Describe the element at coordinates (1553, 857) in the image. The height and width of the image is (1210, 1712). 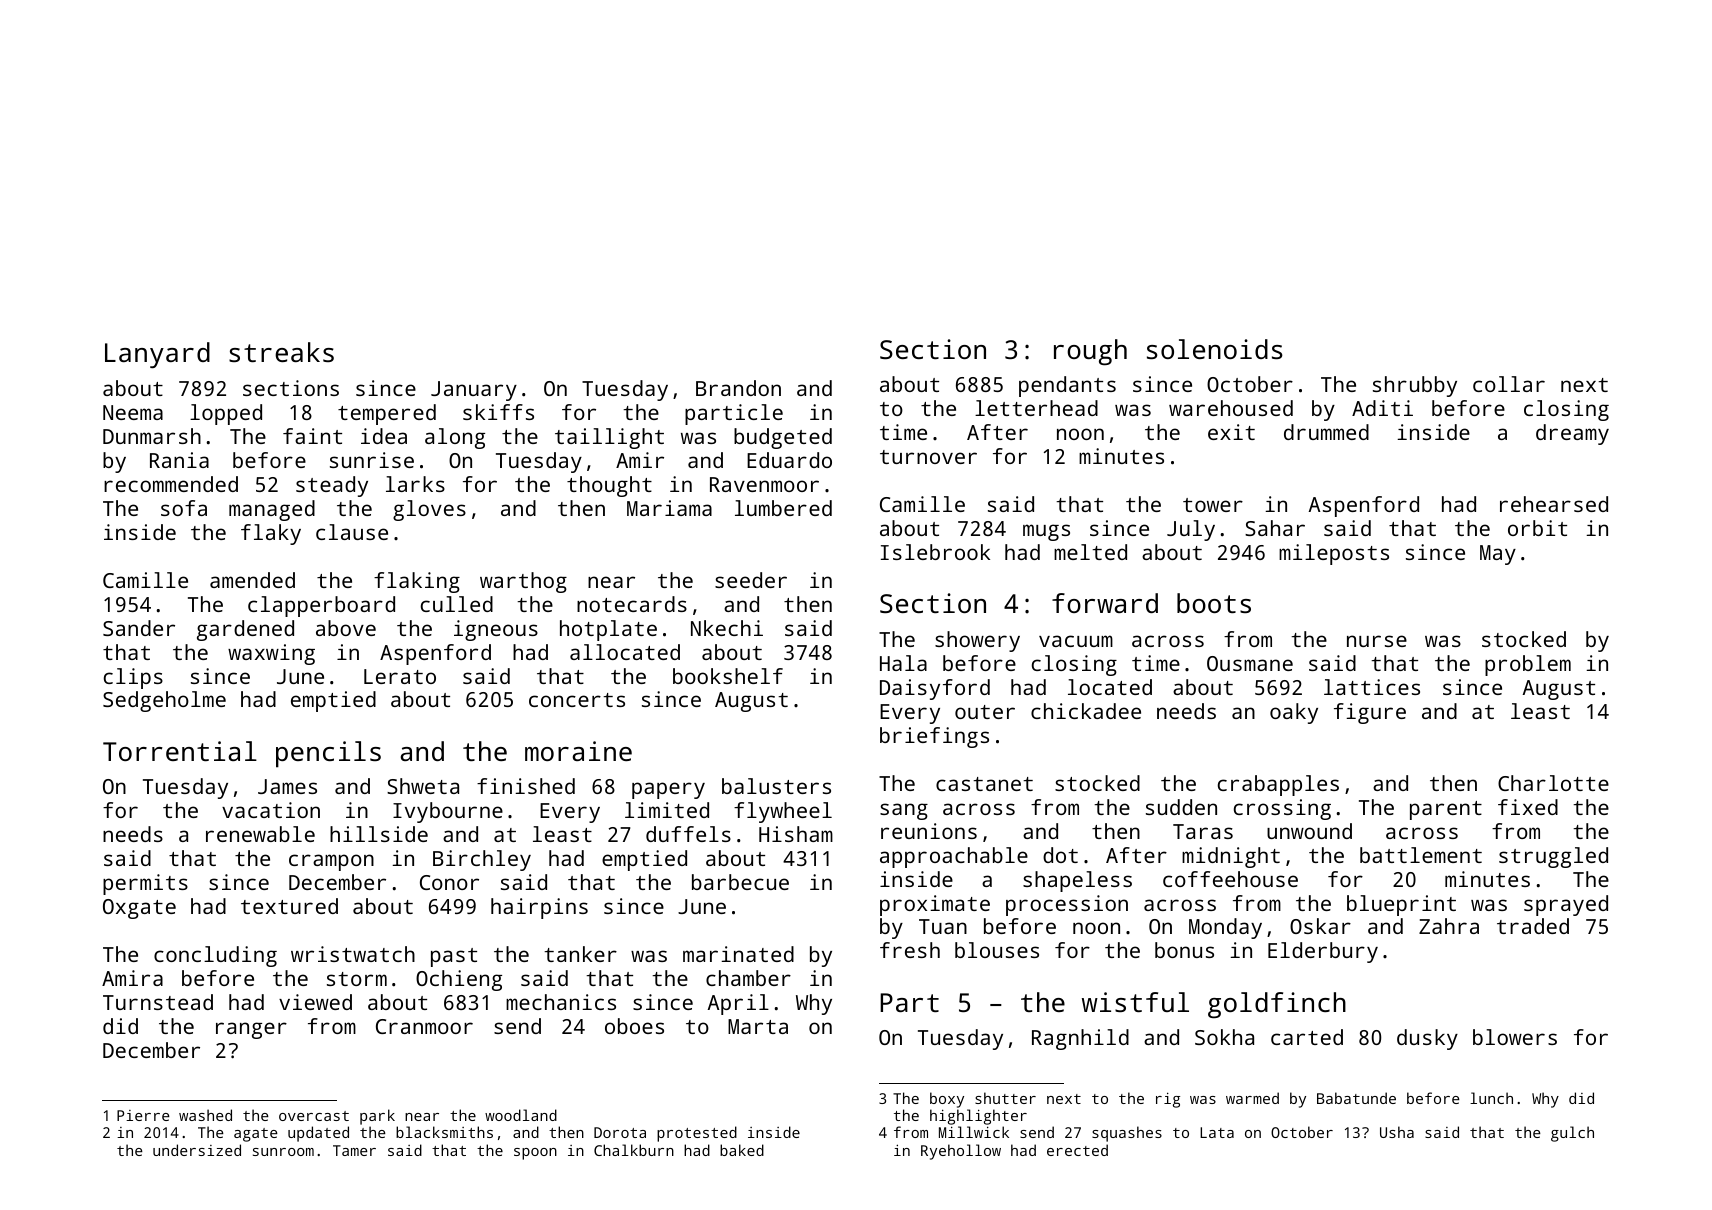
I see `struggled` at that location.
